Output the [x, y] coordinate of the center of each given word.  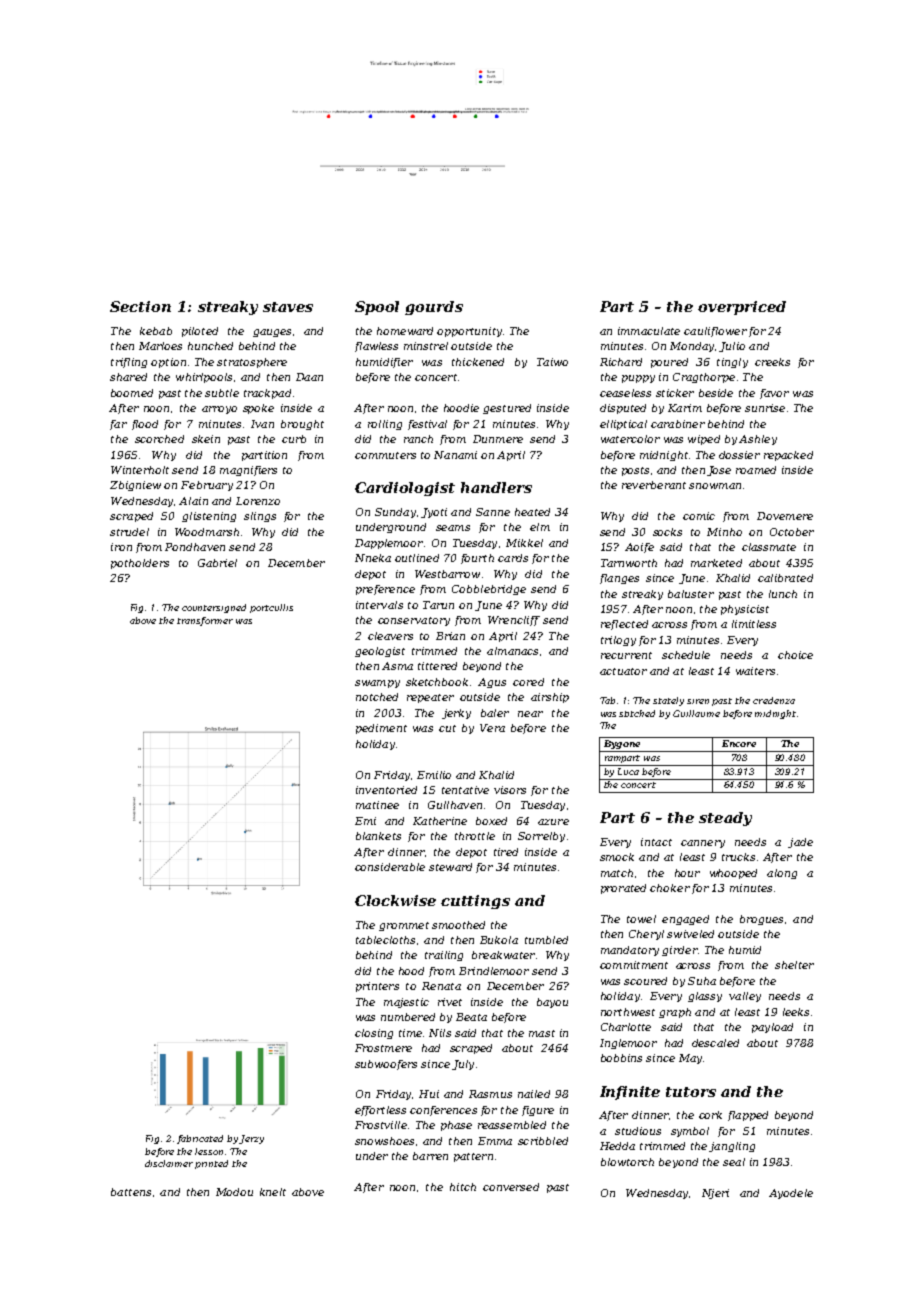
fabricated [200, 1139]
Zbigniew [135, 486]
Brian [450, 636]
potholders [140, 564]
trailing [444, 956]
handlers [496, 487]
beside [716, 393]
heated [532, 512]
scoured [645, 981]
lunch [783, 594]
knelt [273, 1192]
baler [495, 713]
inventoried [386, 790]
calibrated [785, 578]
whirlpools [204, 378]
